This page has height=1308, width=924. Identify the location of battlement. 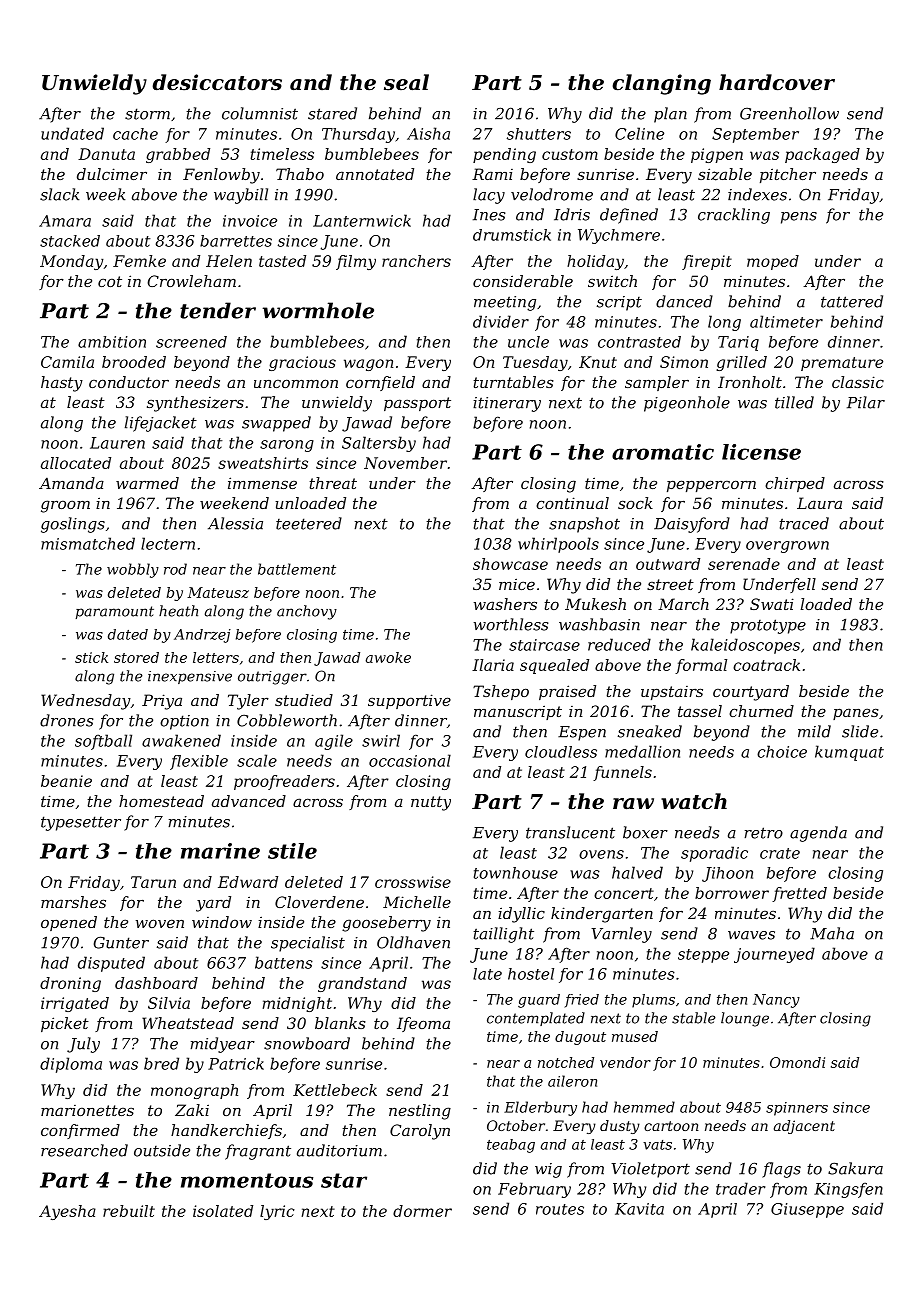
(297, 569).
